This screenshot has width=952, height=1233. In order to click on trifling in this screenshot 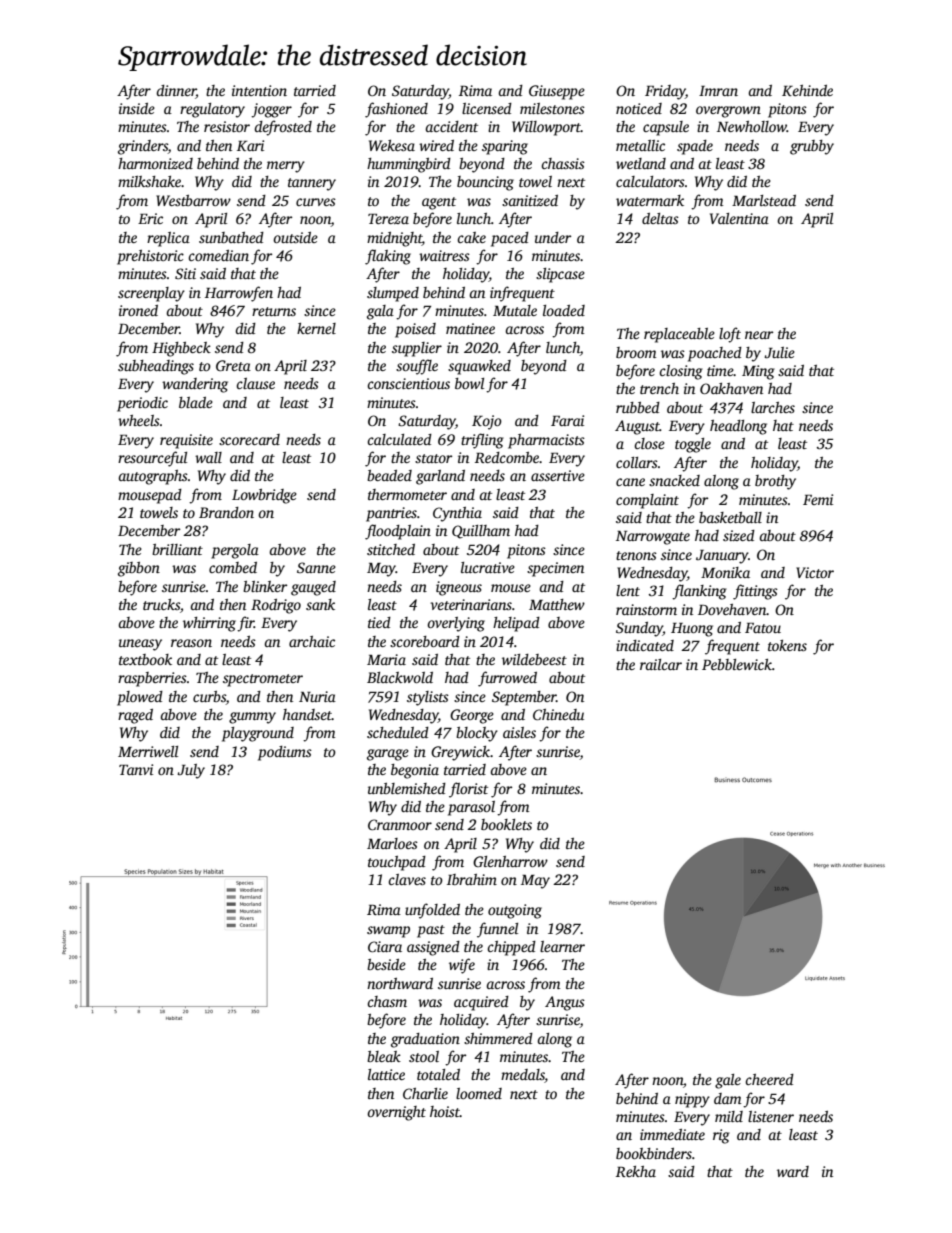, I will do `click(482, 441)`.
